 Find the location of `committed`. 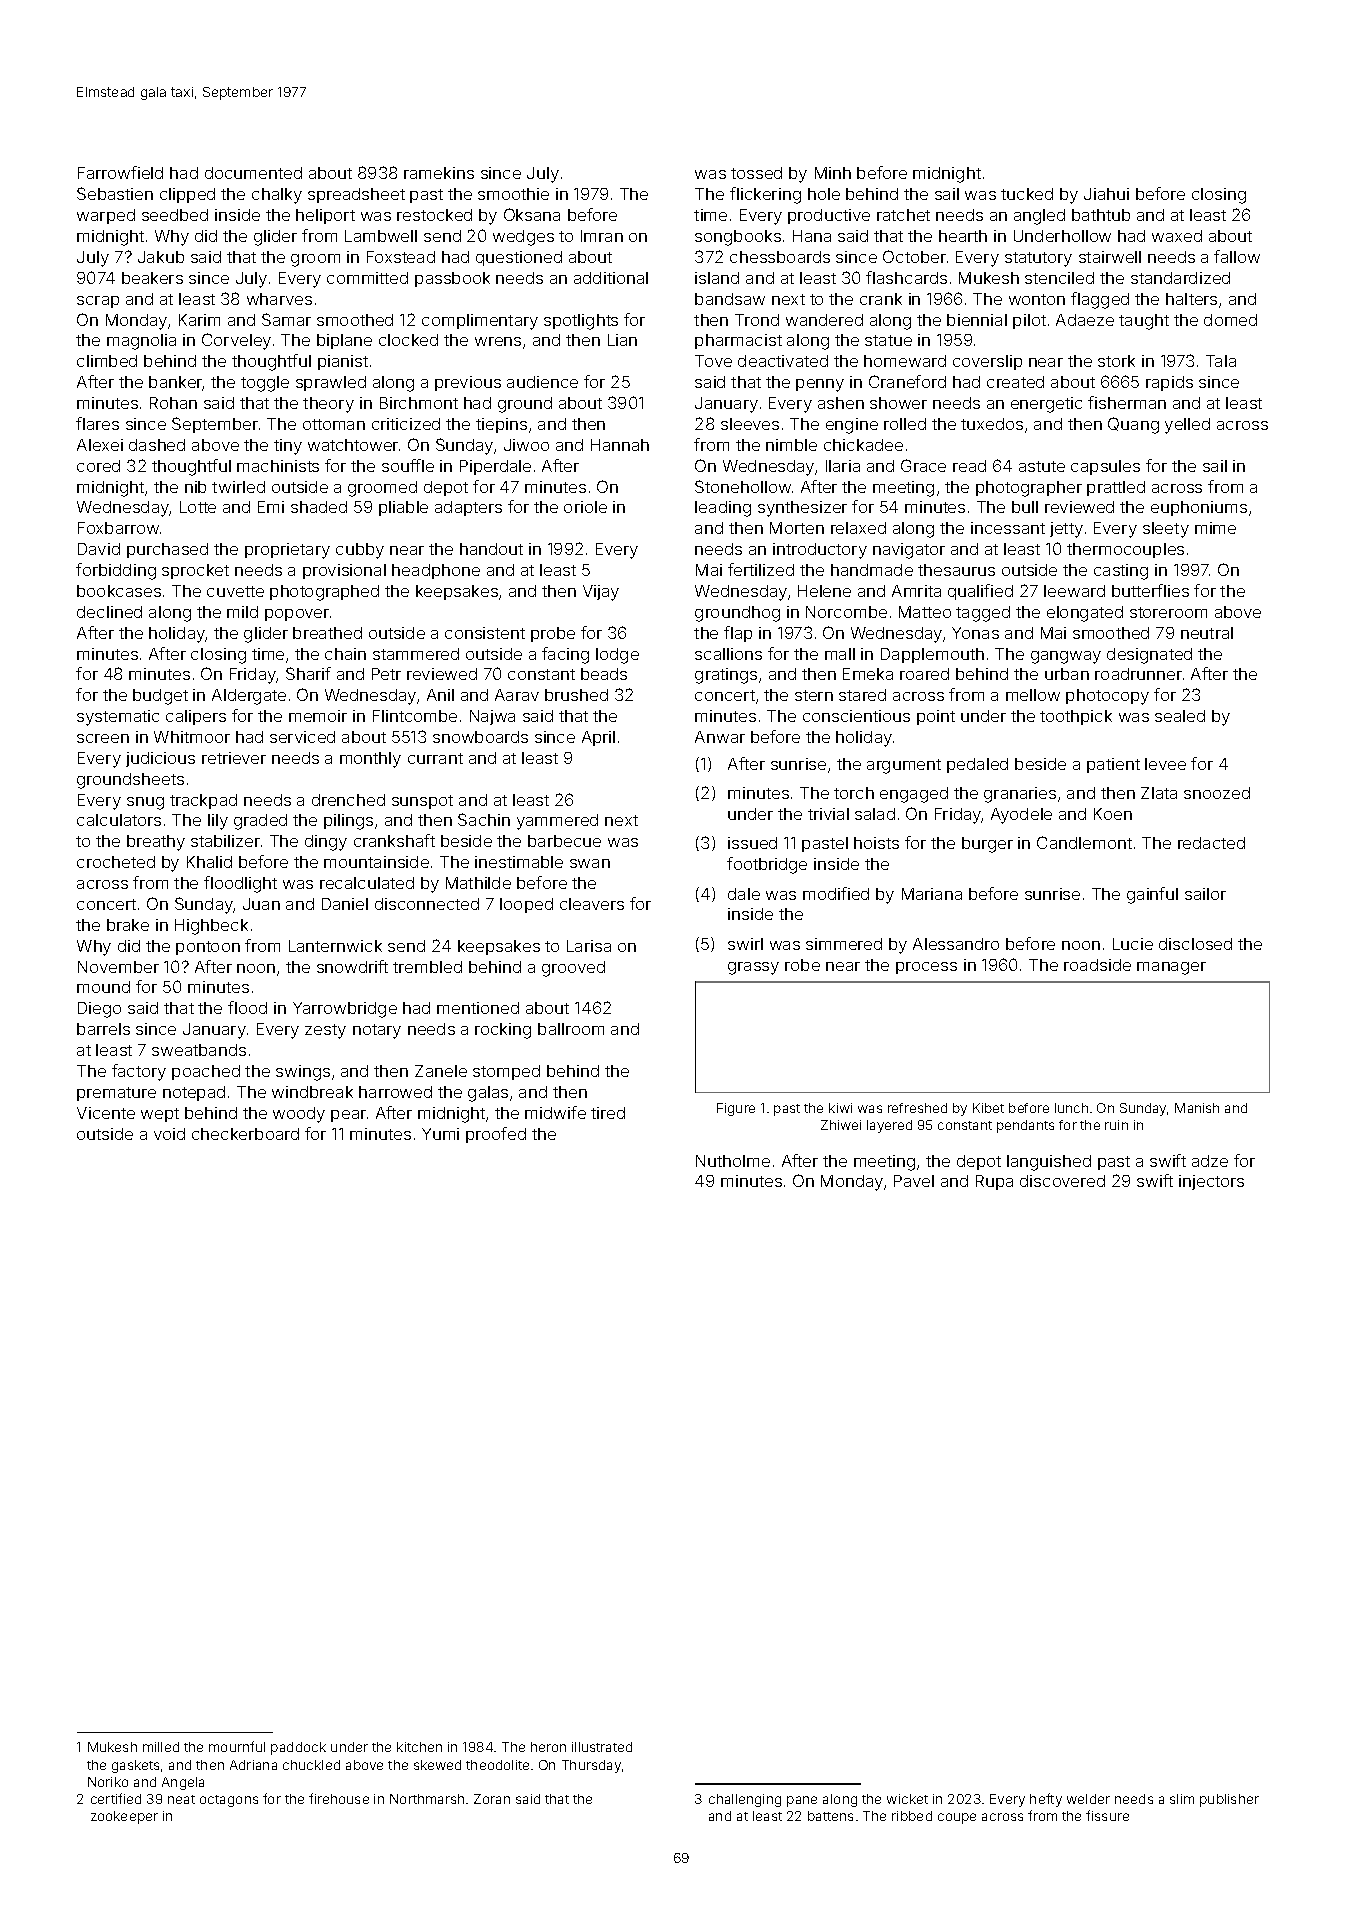

committed is located at coordinates (367, 278).
